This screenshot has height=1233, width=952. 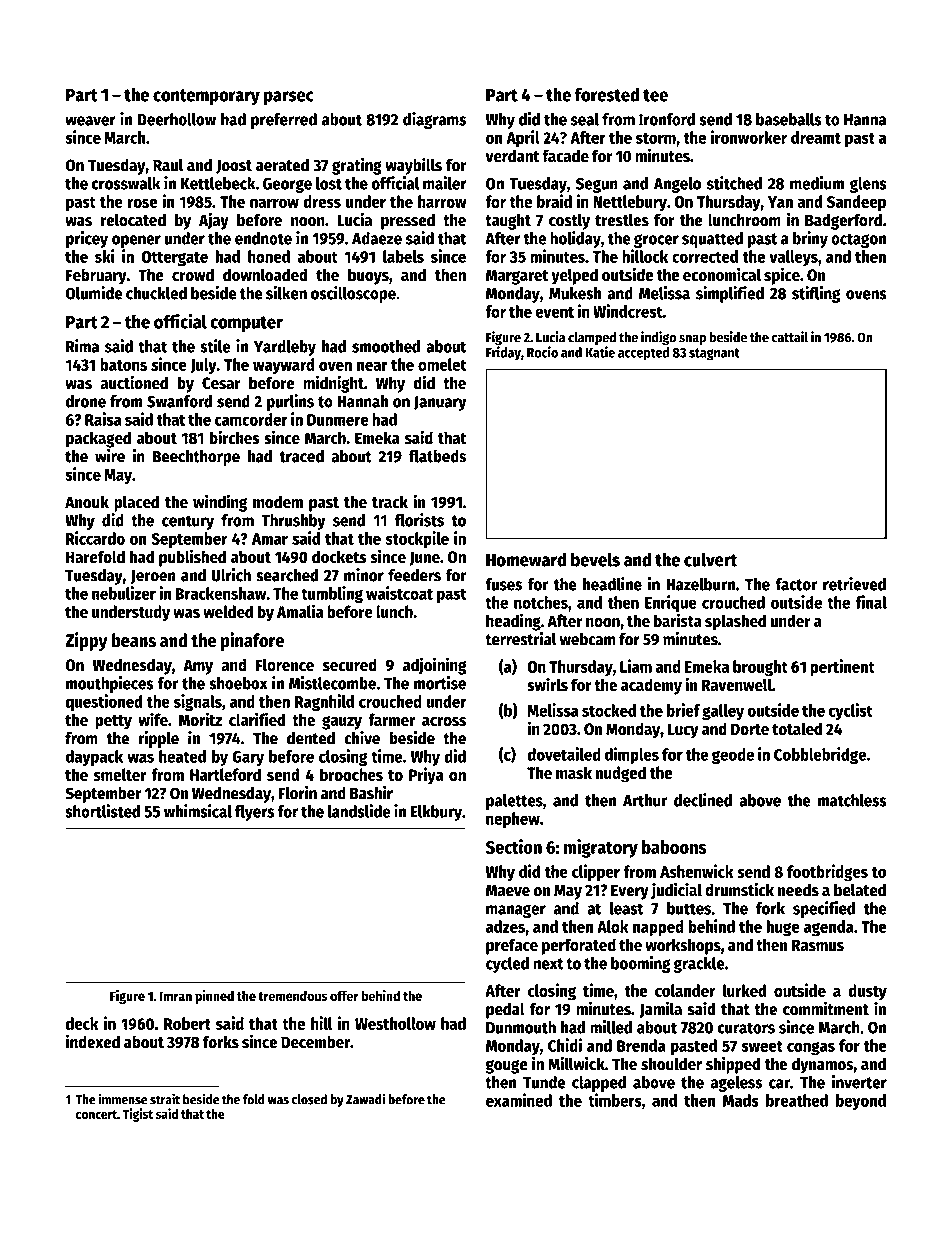 I want to click on Angelo, so click(x=677, y=185).
